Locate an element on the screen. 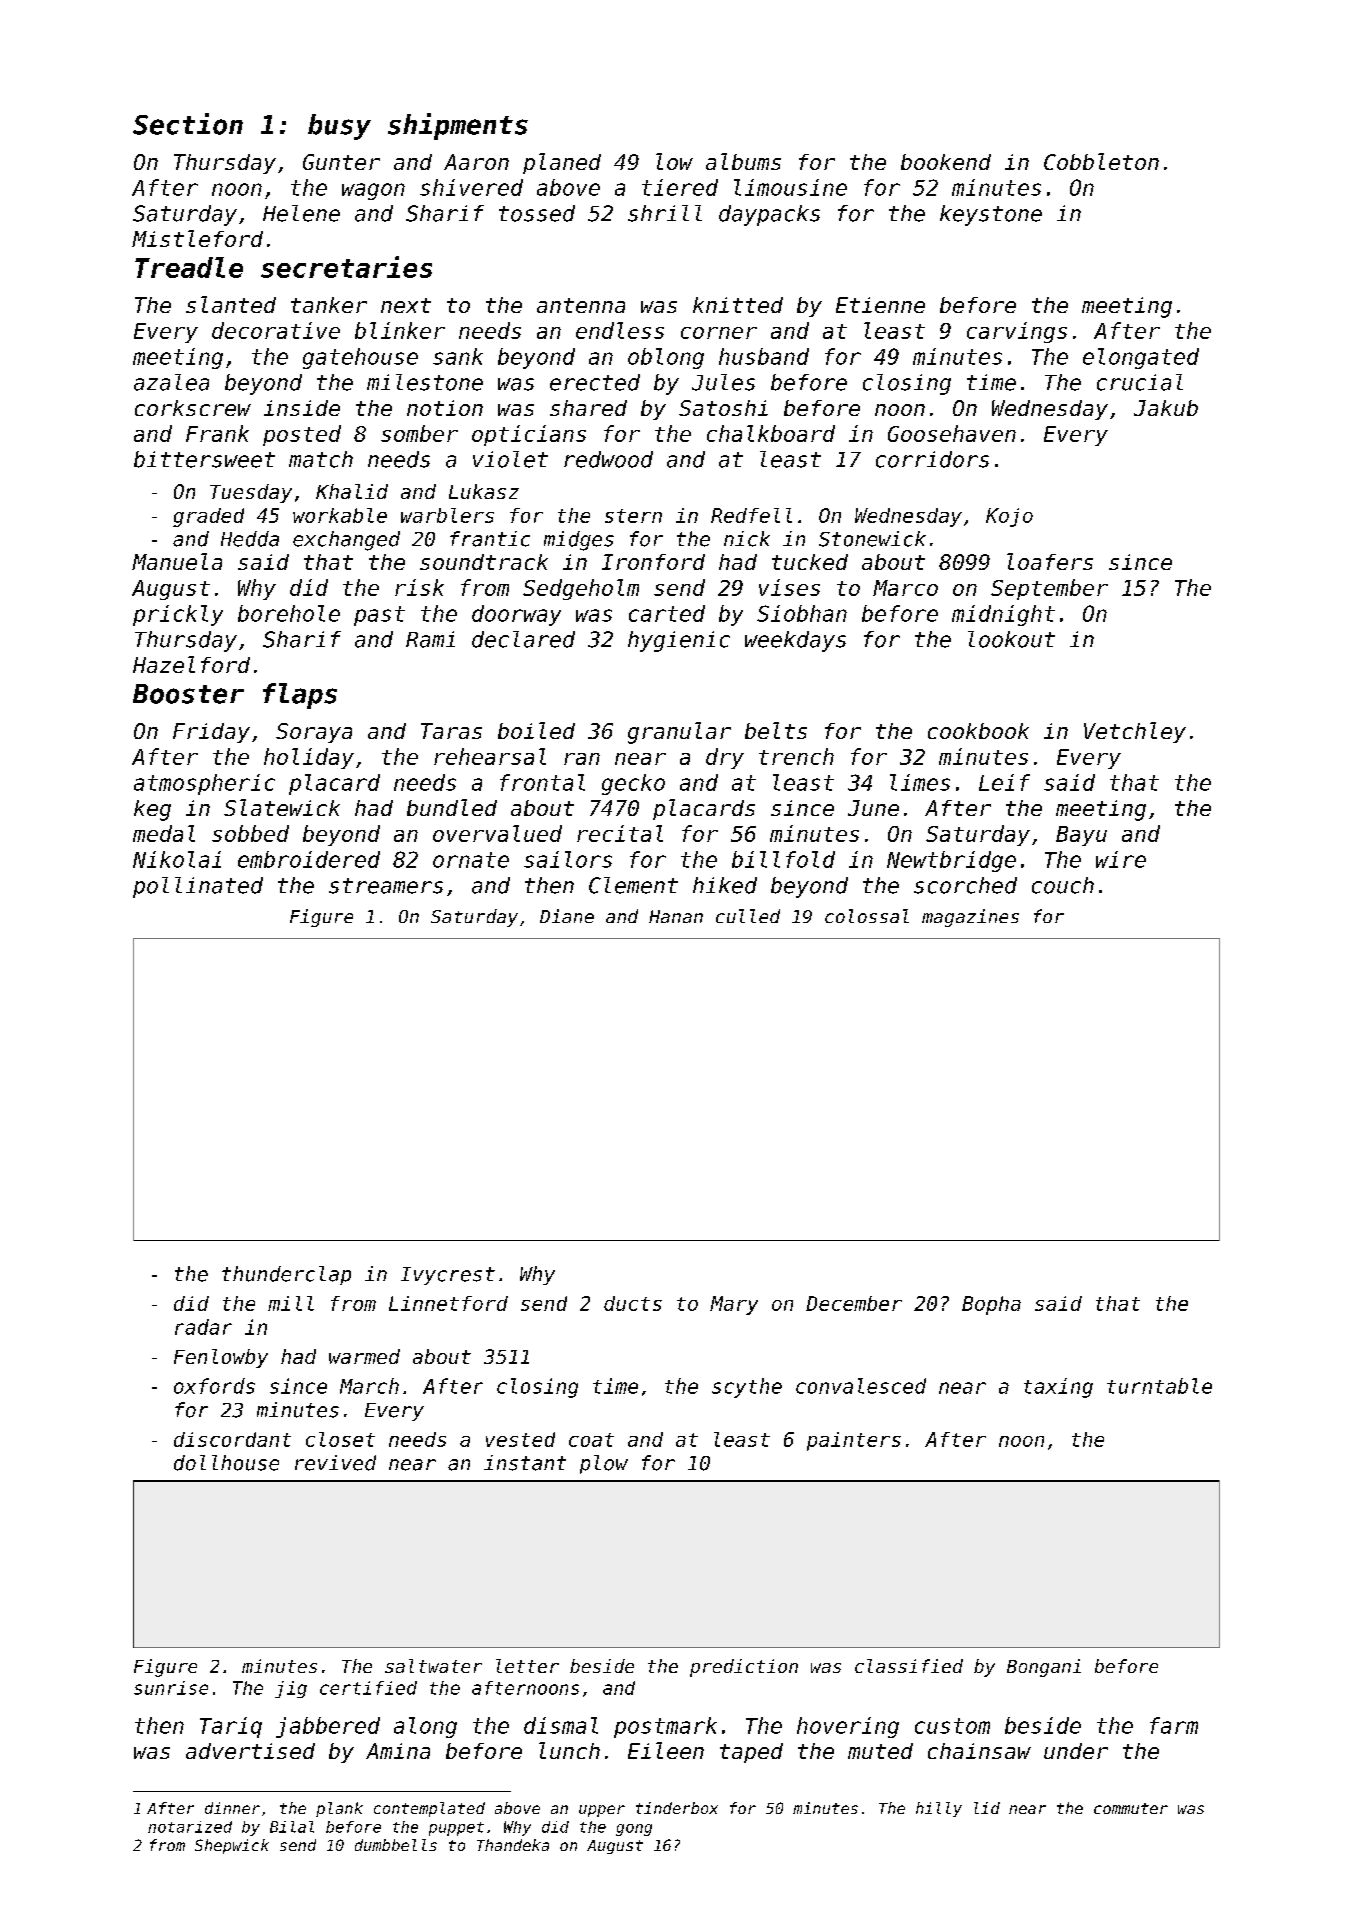 The width and height of the screenshot is (1353, 1914). dry is located at coordinates (725, 758).
